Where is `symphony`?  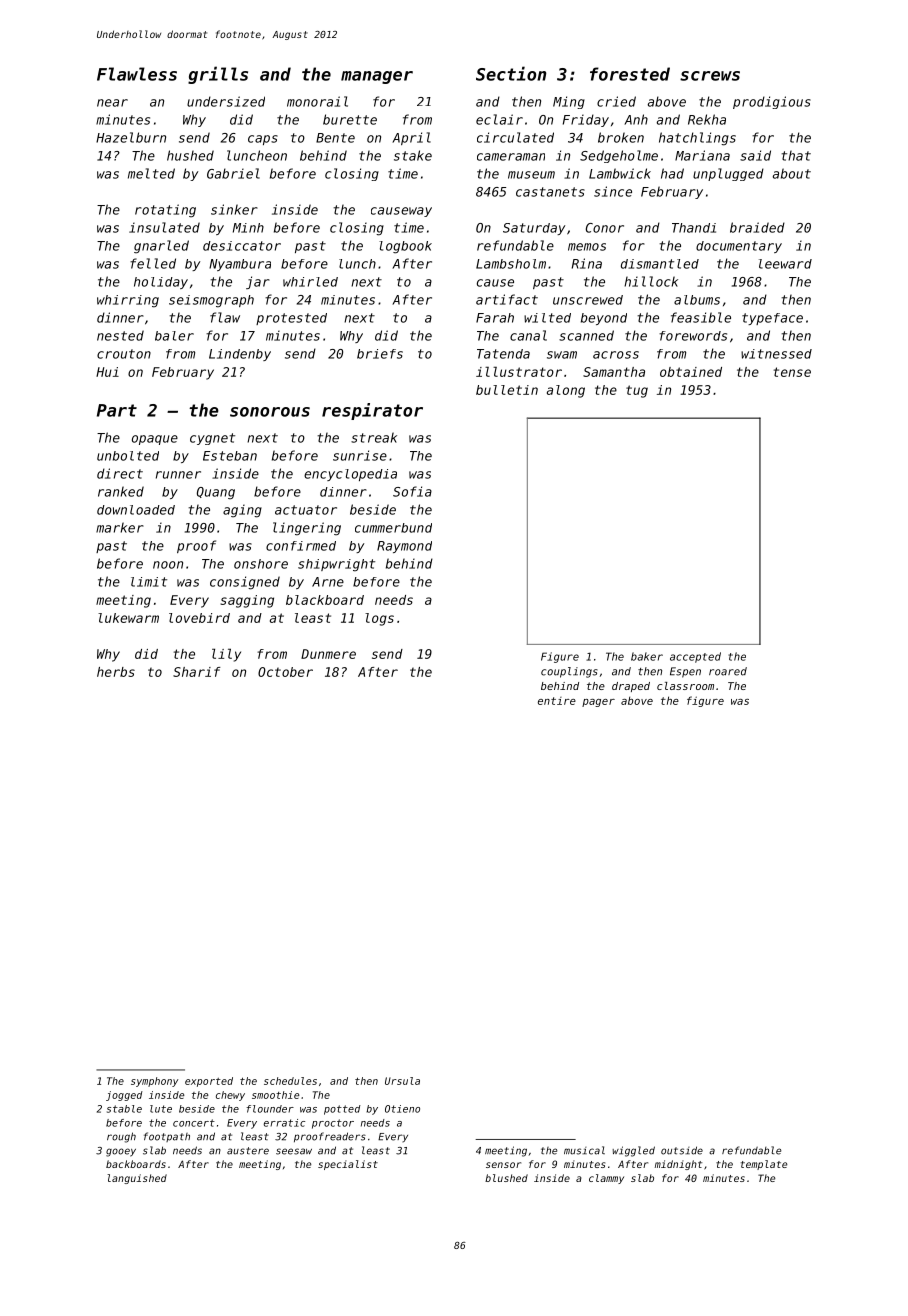 symphony is located at coordinates (154, 1082).
